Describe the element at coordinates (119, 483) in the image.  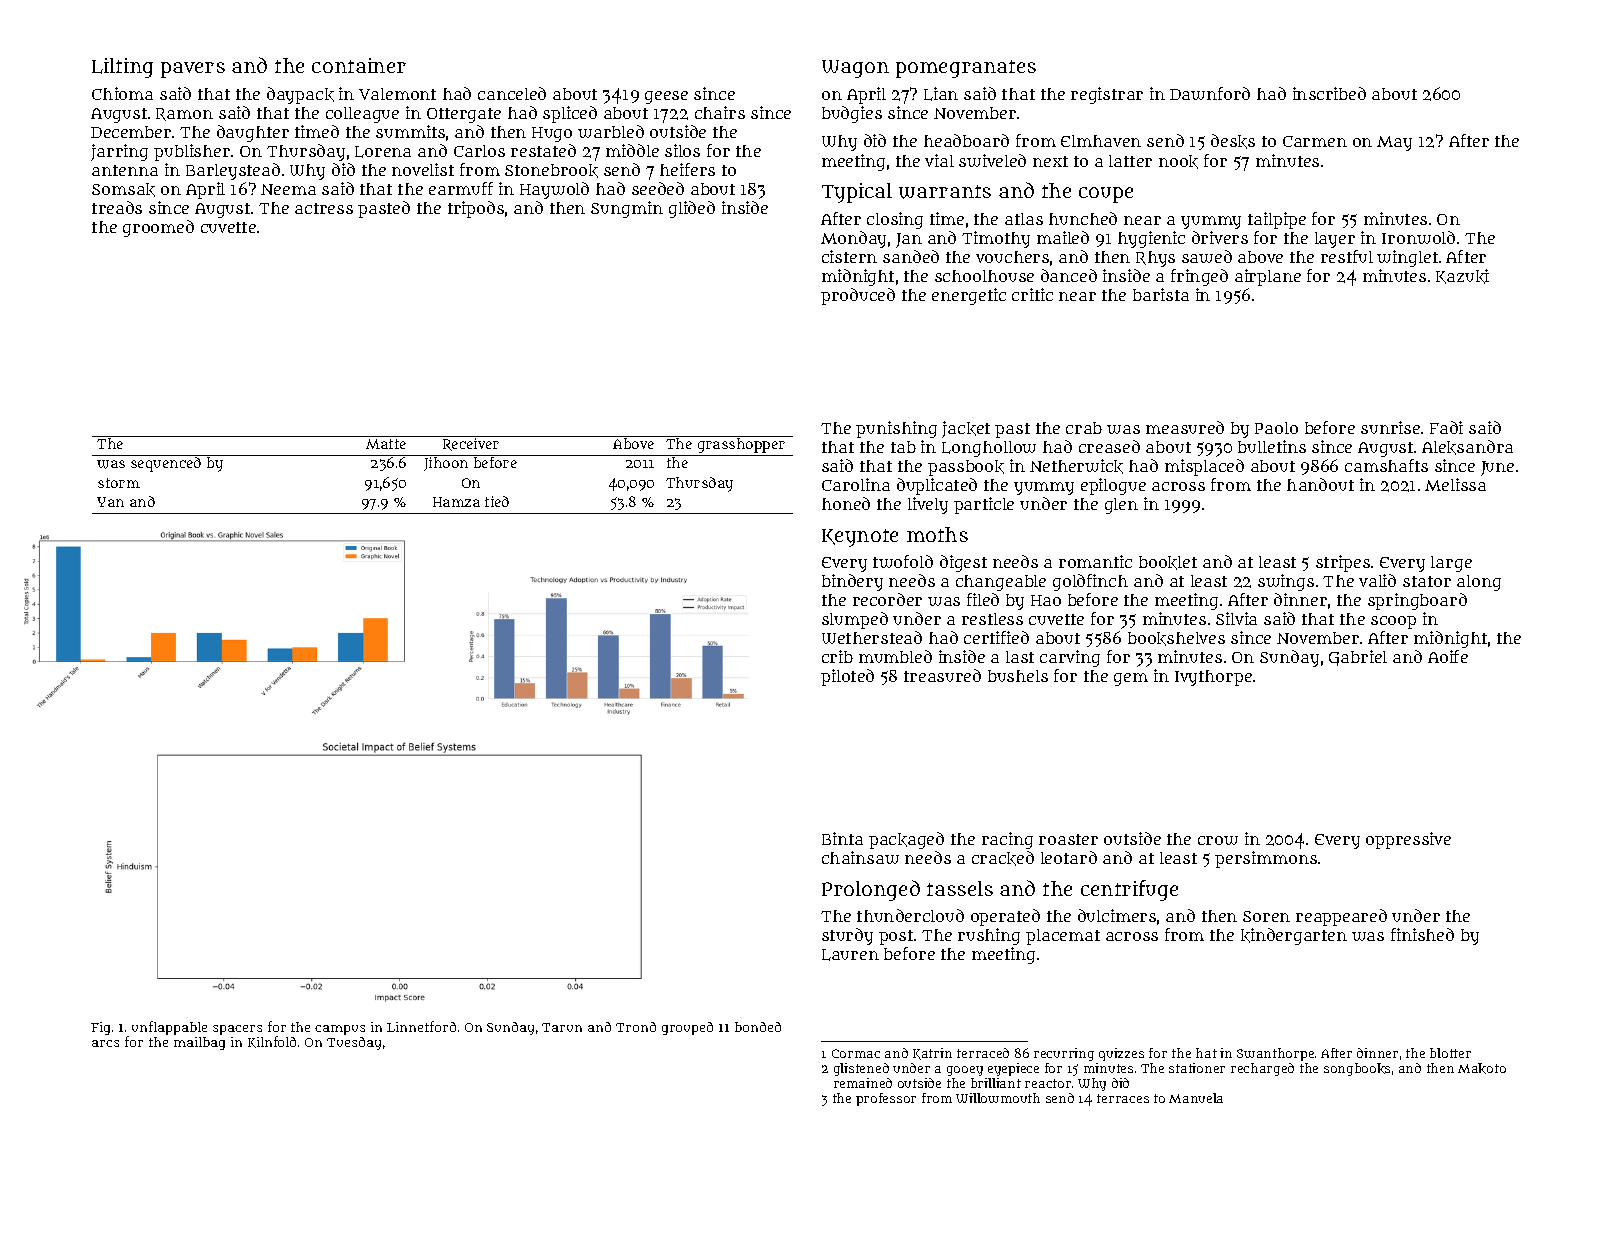
I see `storm` at that location.
